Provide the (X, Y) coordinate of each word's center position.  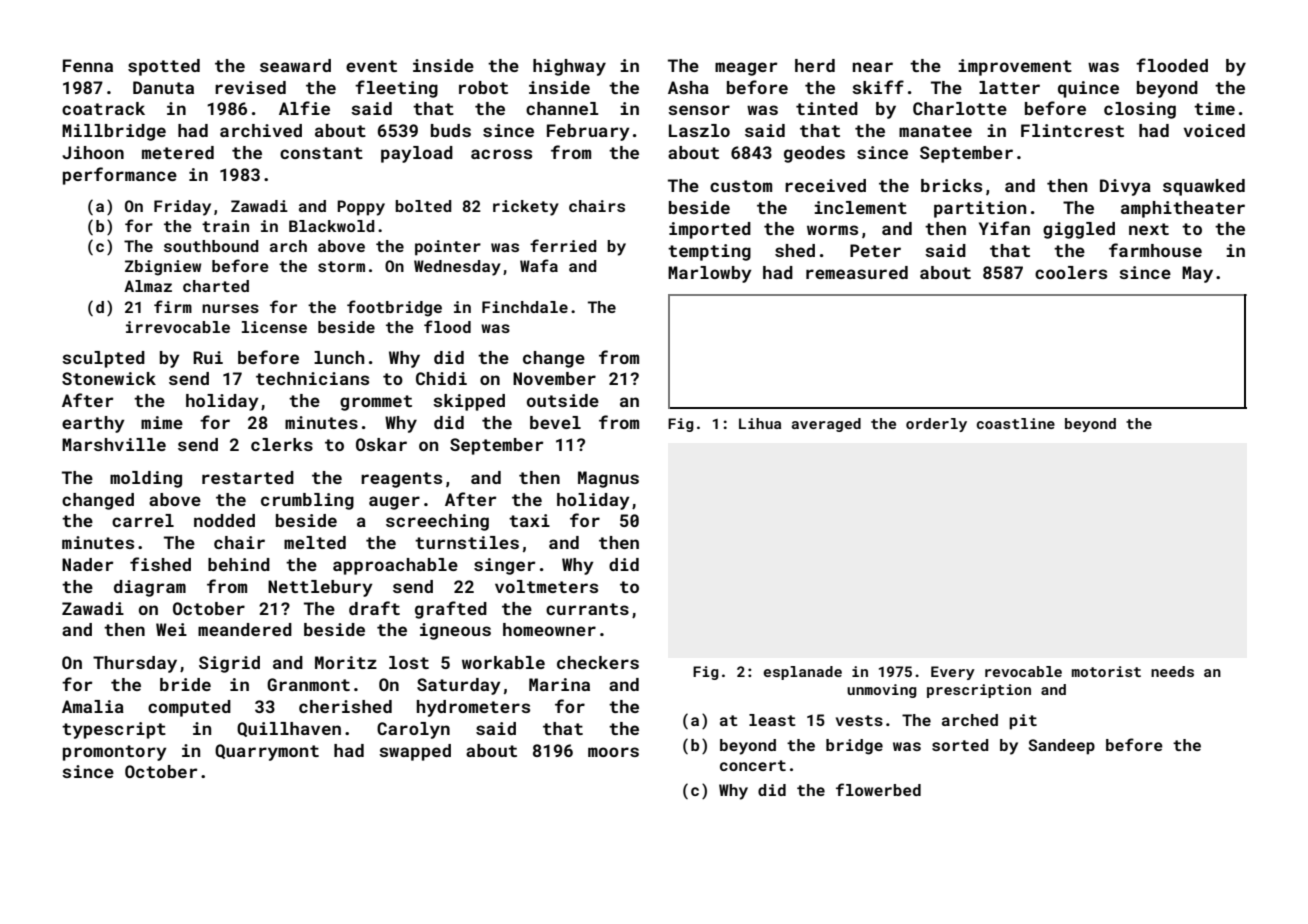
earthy (93, 424)
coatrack (103, 108)
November (554, 378)
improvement (1015, 67)
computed (189, 708)
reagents (401, 480)
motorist (1106, 671)
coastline (1016, 423)
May (1197, 274)
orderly (936, 425)
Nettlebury (320, 588)
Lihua (760, 423)
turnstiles (467, 542)
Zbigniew (163, 268)
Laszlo (699, 130)
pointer (448, 248)
